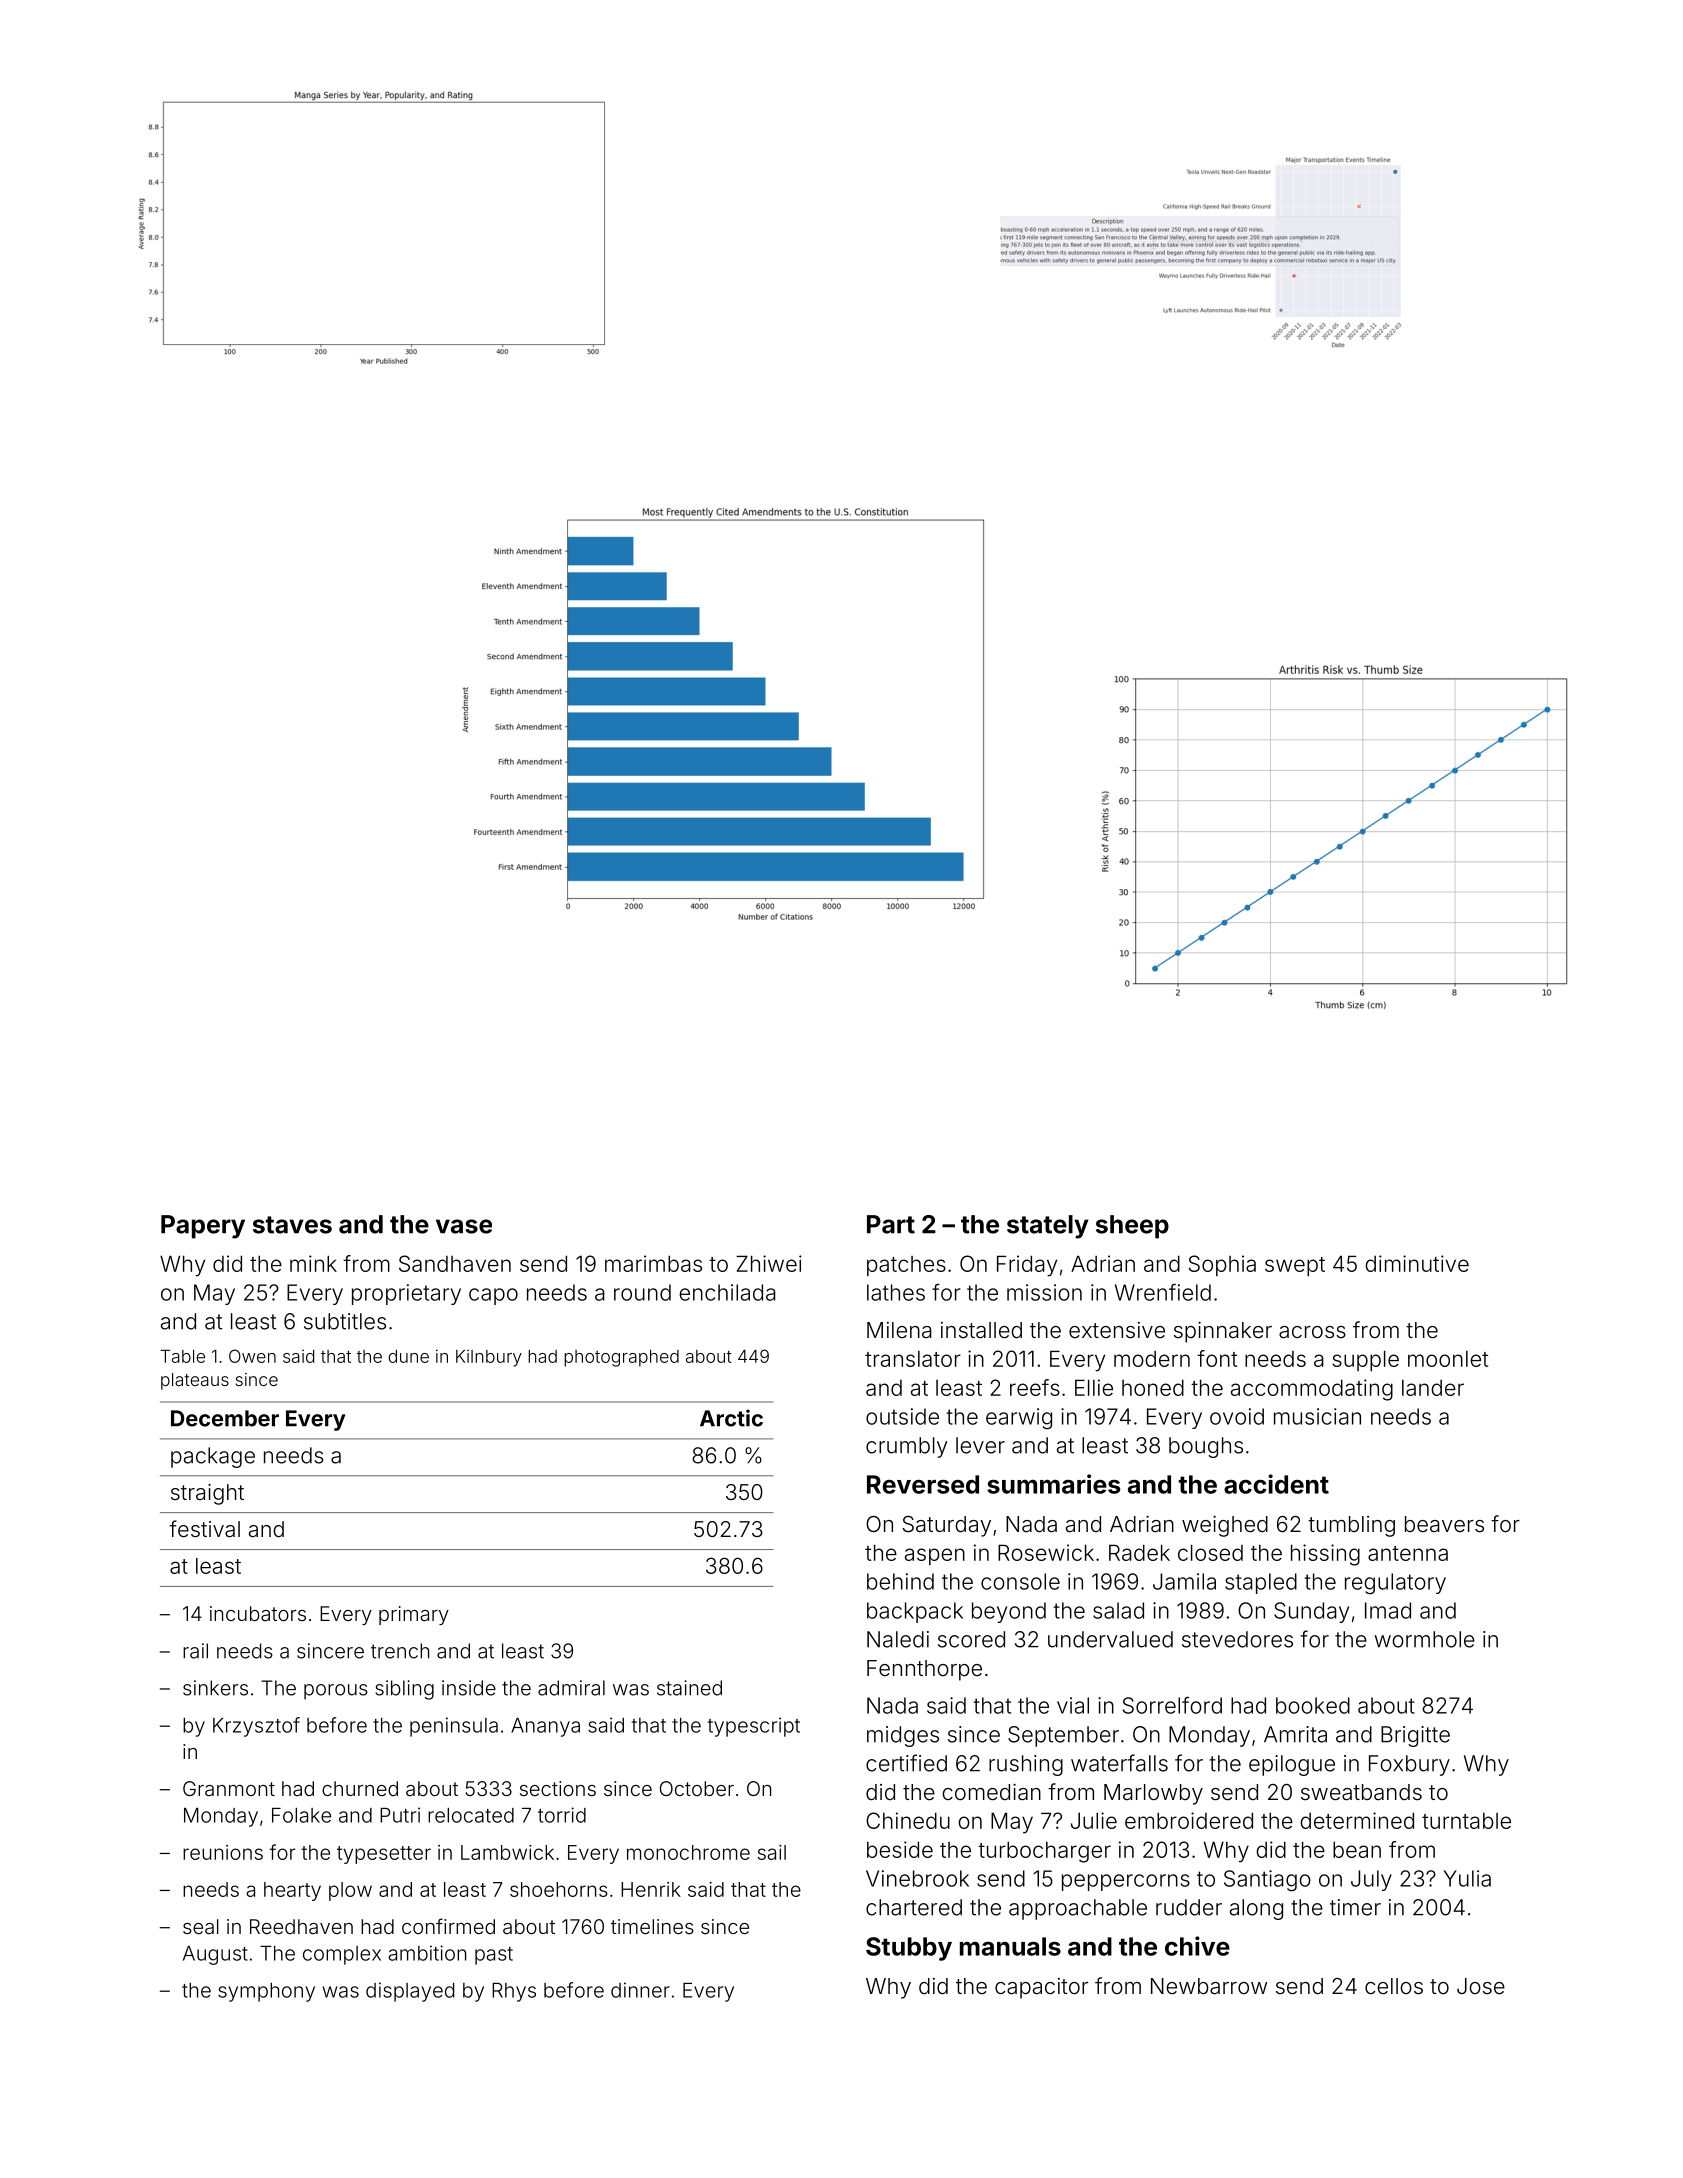 The height and width of the image is (2178, 1683). Describe the element at coordinates (203, 1227) in the image. I see `Papery` at that location.
